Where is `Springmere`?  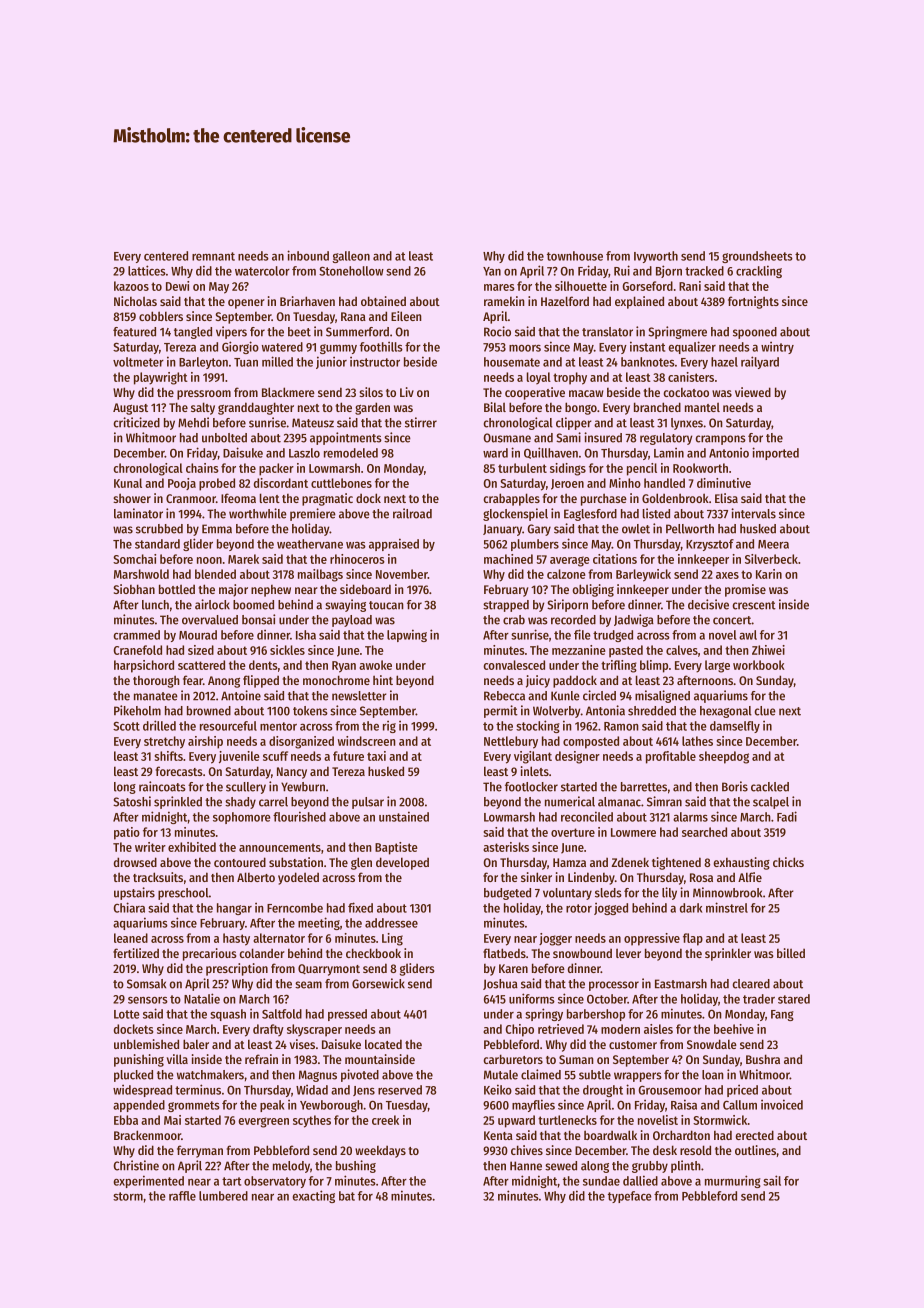 Springmere is located at coordinates (677, 332).
